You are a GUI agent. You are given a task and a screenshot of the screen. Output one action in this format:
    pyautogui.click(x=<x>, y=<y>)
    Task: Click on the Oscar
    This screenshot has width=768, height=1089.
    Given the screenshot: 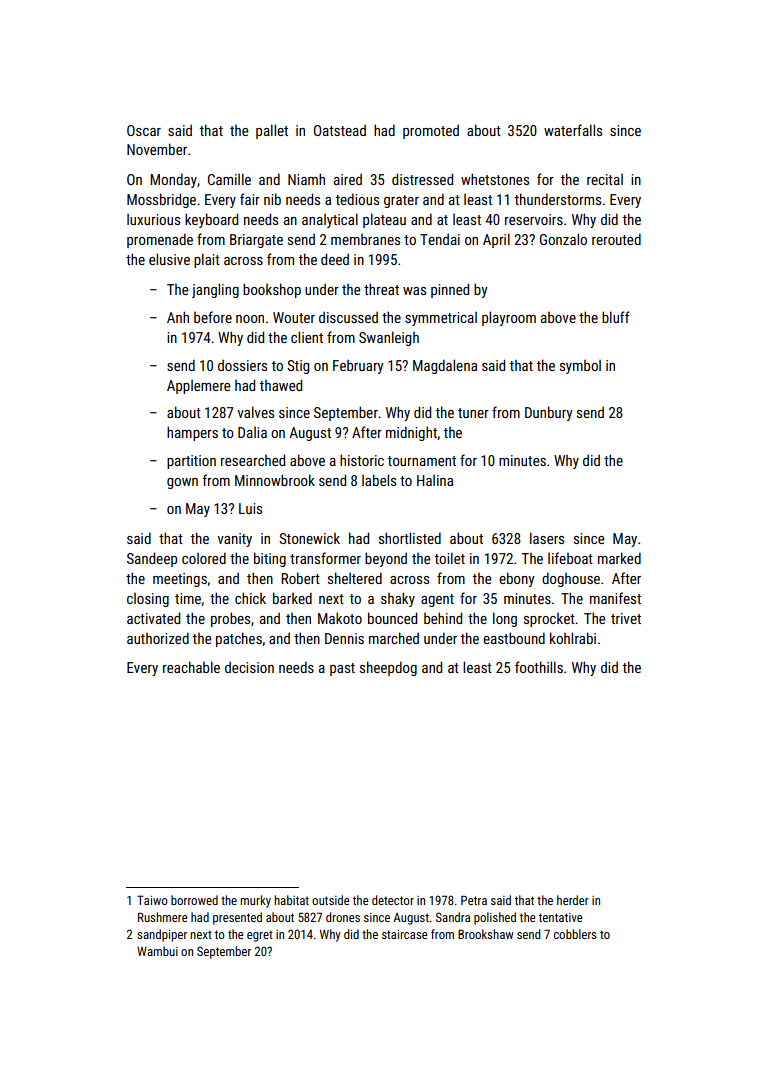 What is the action you would take?
    pyautogui.click(x=144, y=130)
